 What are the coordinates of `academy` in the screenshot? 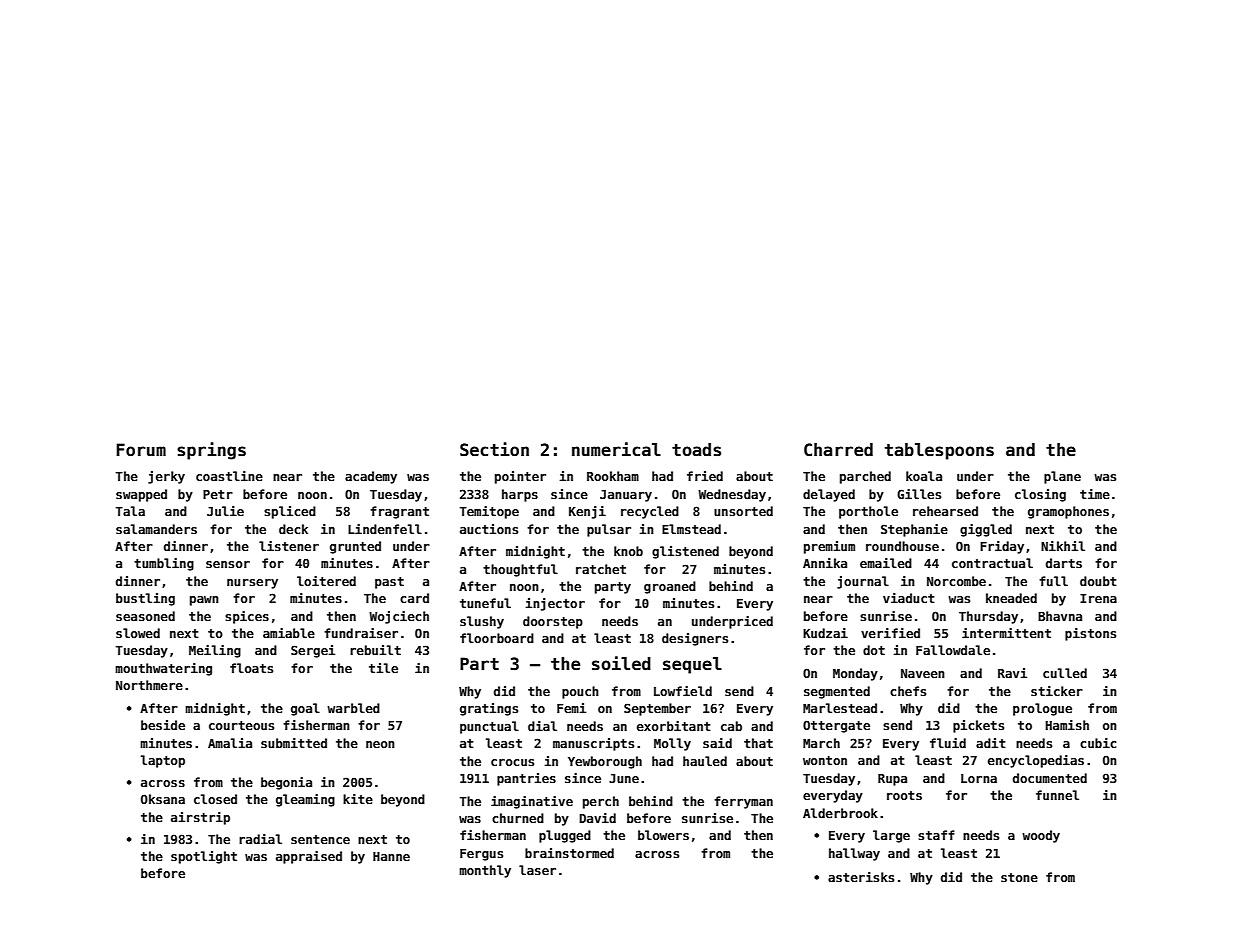 It's located at (371, 477).
